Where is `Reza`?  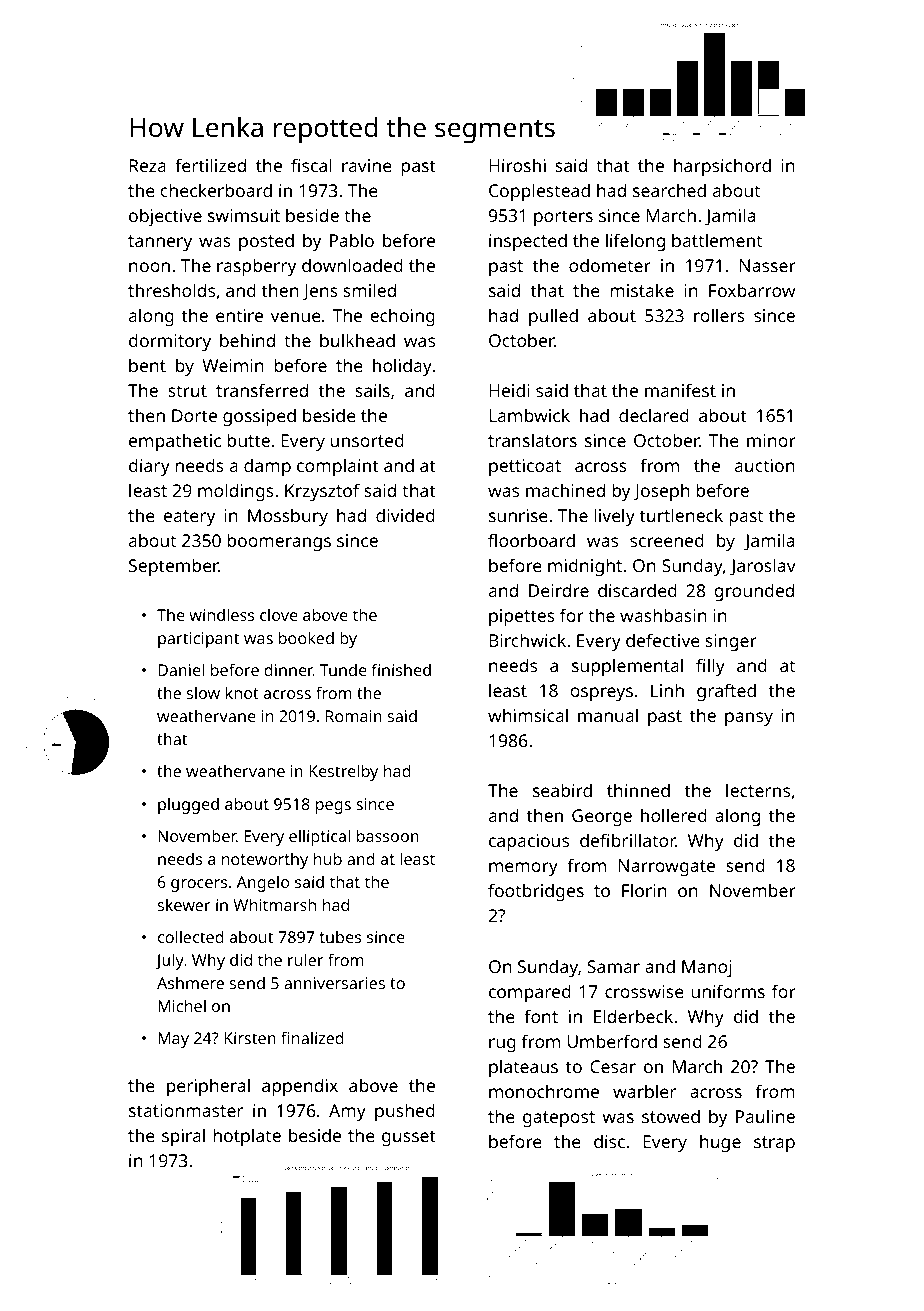
Reza is located at coordinates (147, 165).
